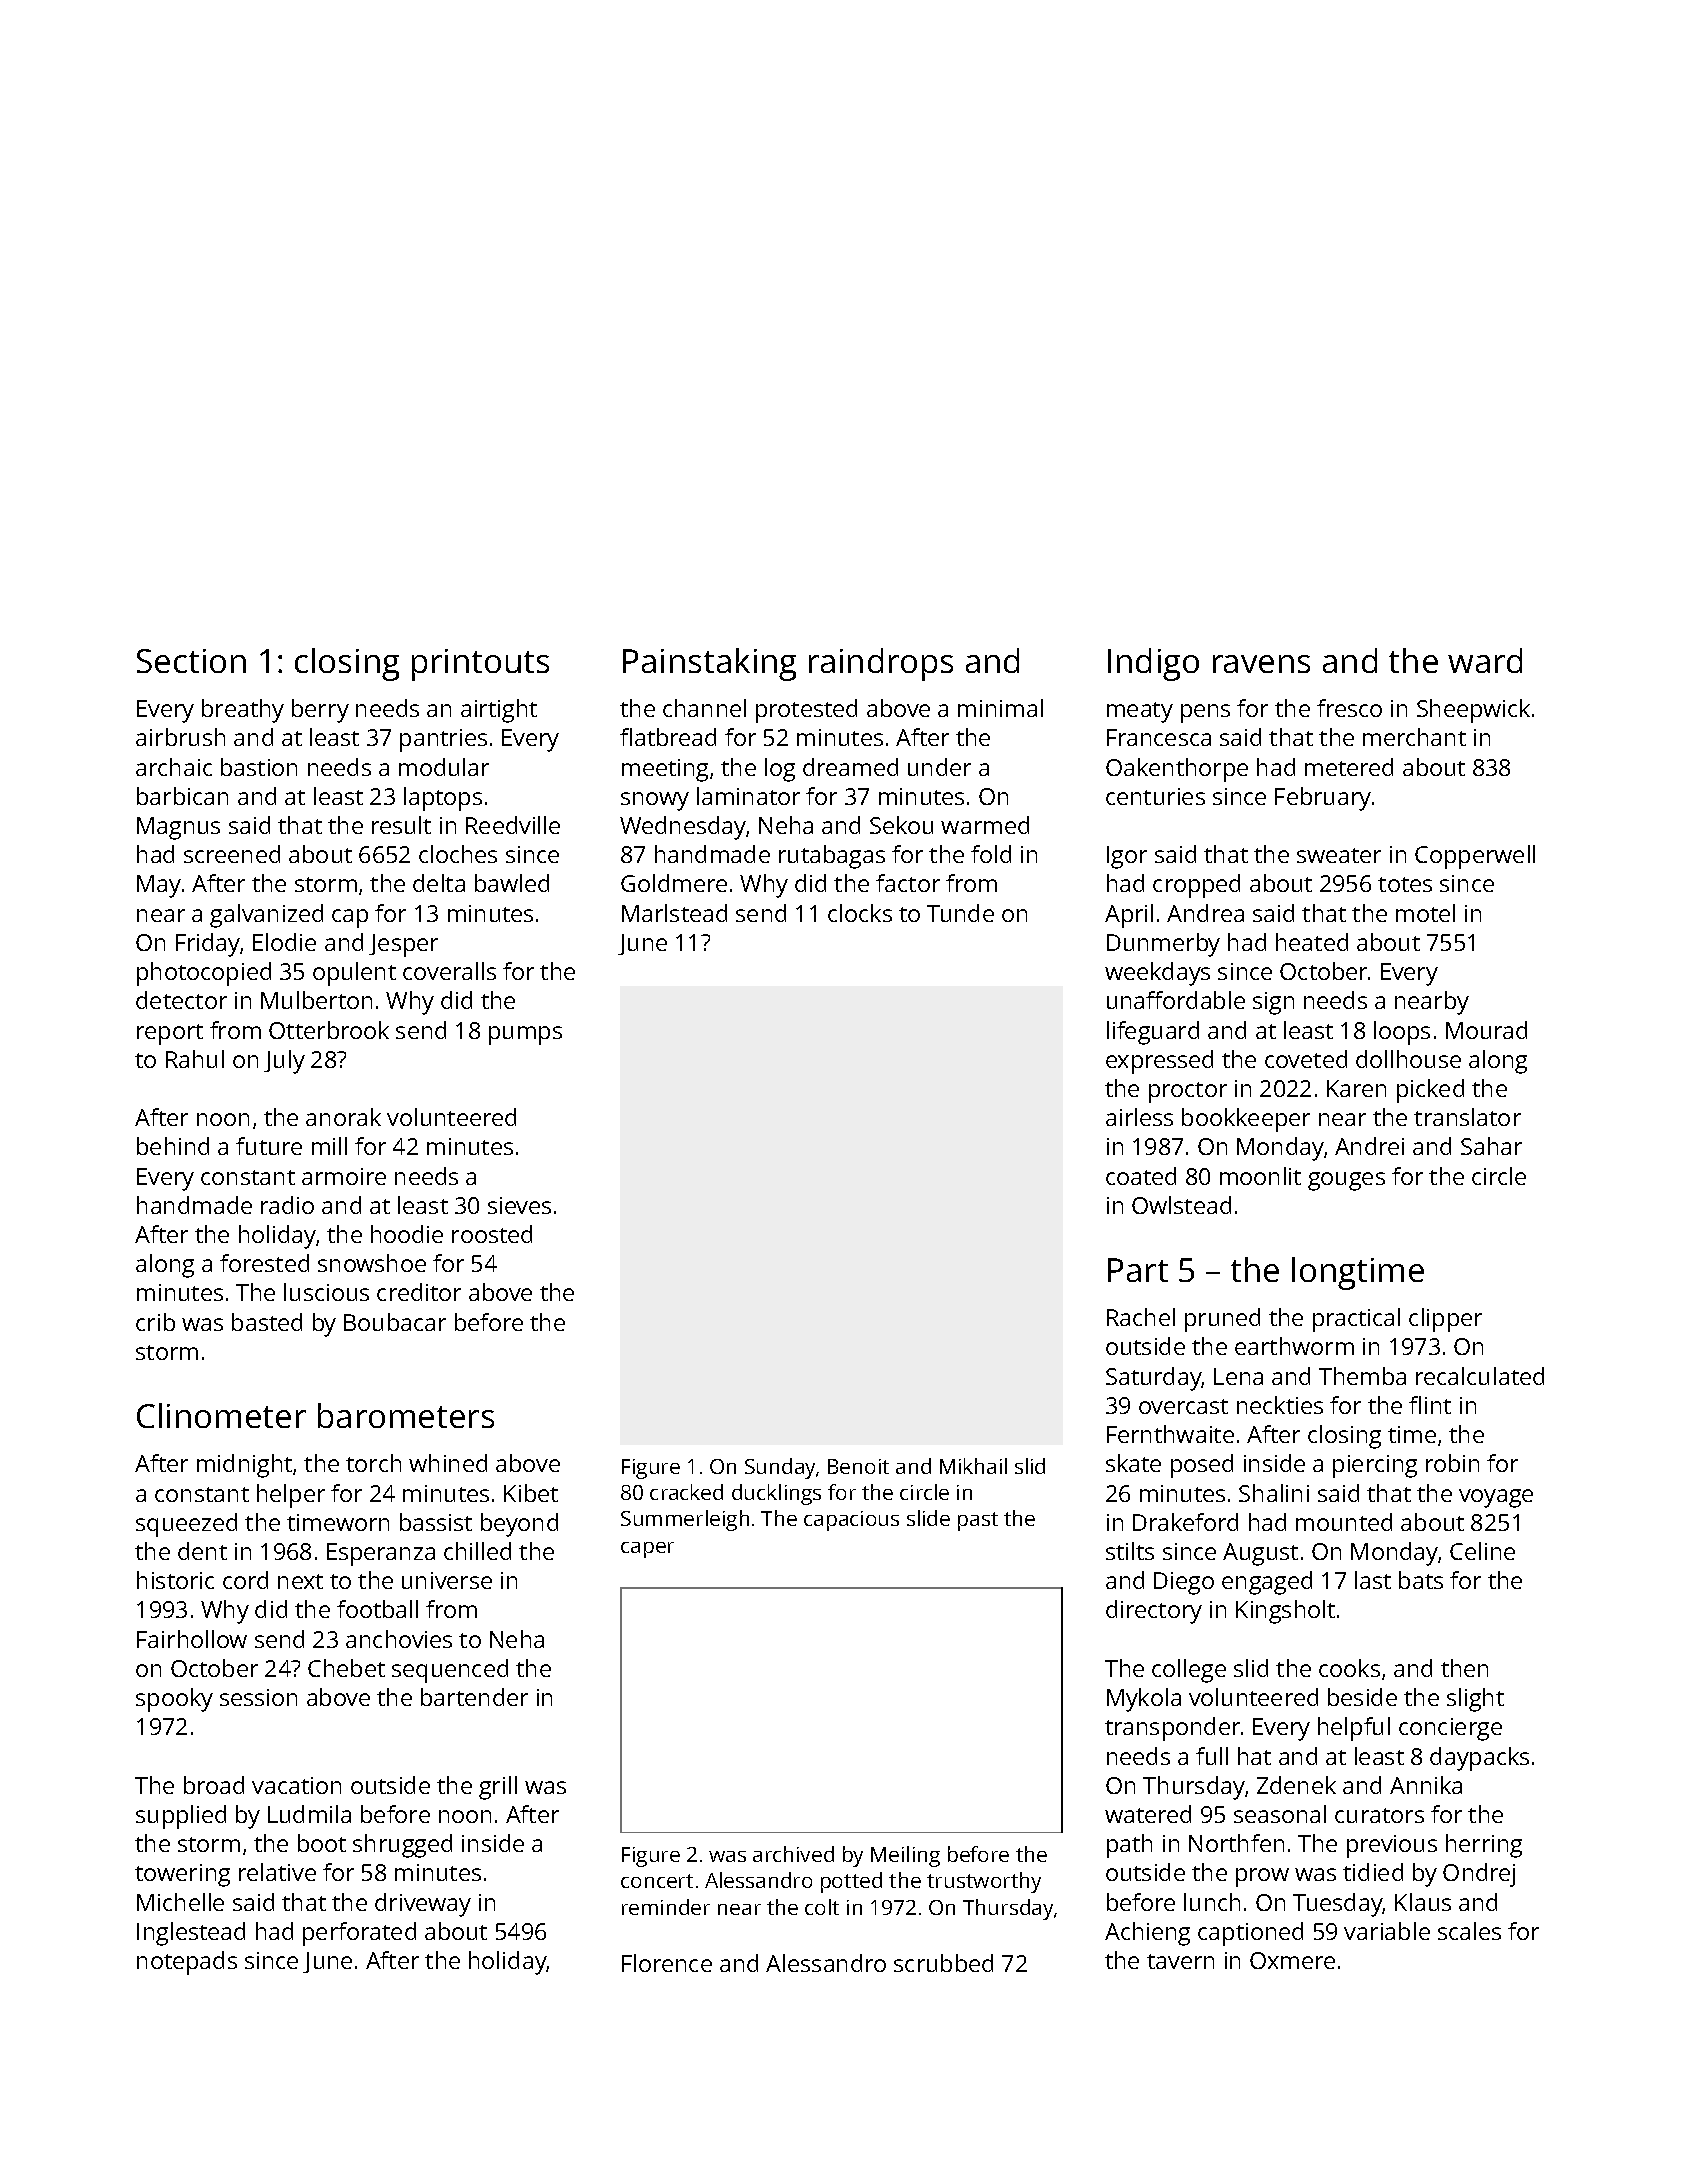  Describe the element at coordinates (1484, 1846) in the document. I see `herring` at that location.
